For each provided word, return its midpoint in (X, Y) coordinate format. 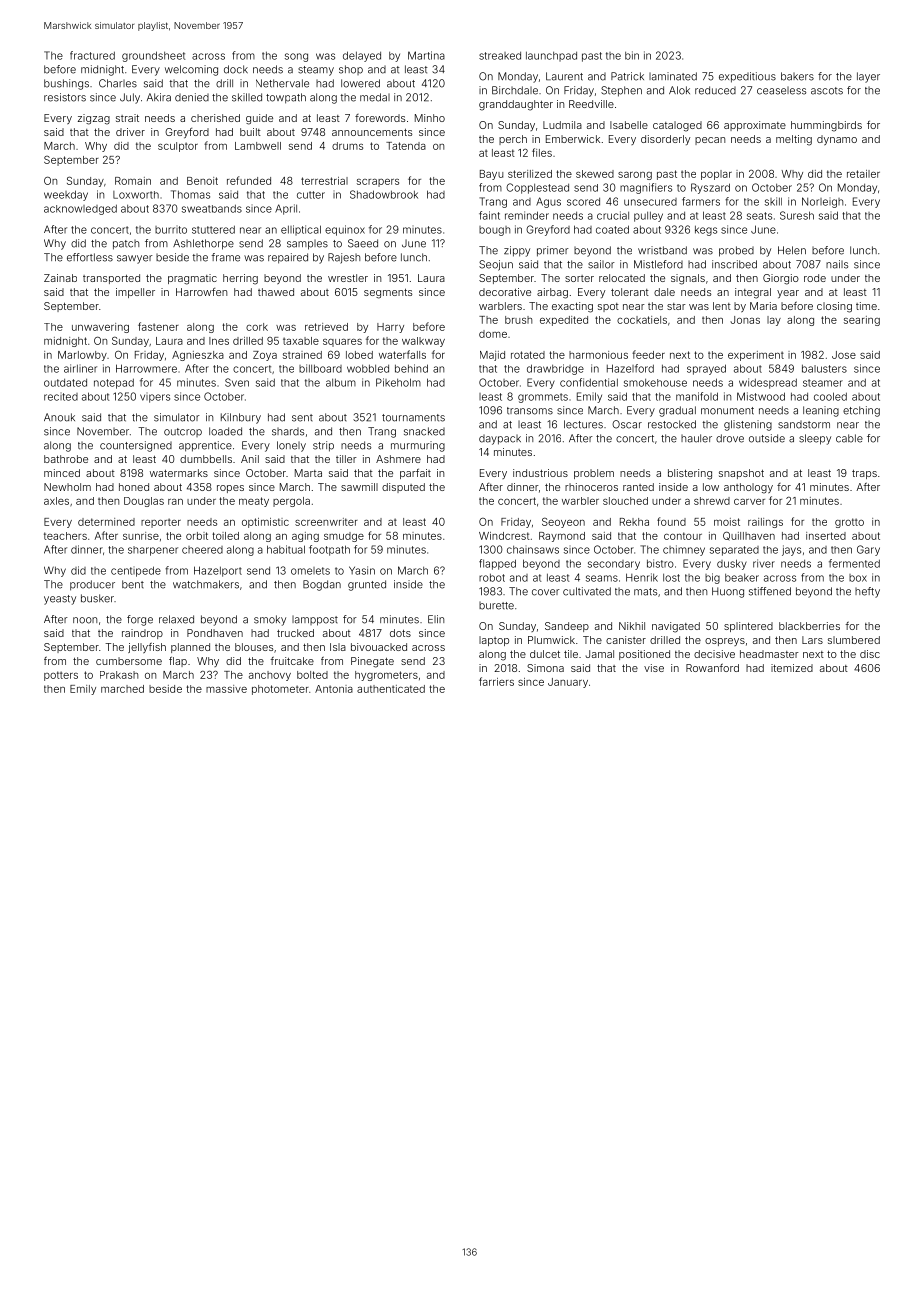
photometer (280, 690)
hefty (867, 592)
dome (493, 334)
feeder (648, 354)
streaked (500, 56)
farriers (496, 681)
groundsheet (153, 56)
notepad (114, 383)
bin (632, 55)
